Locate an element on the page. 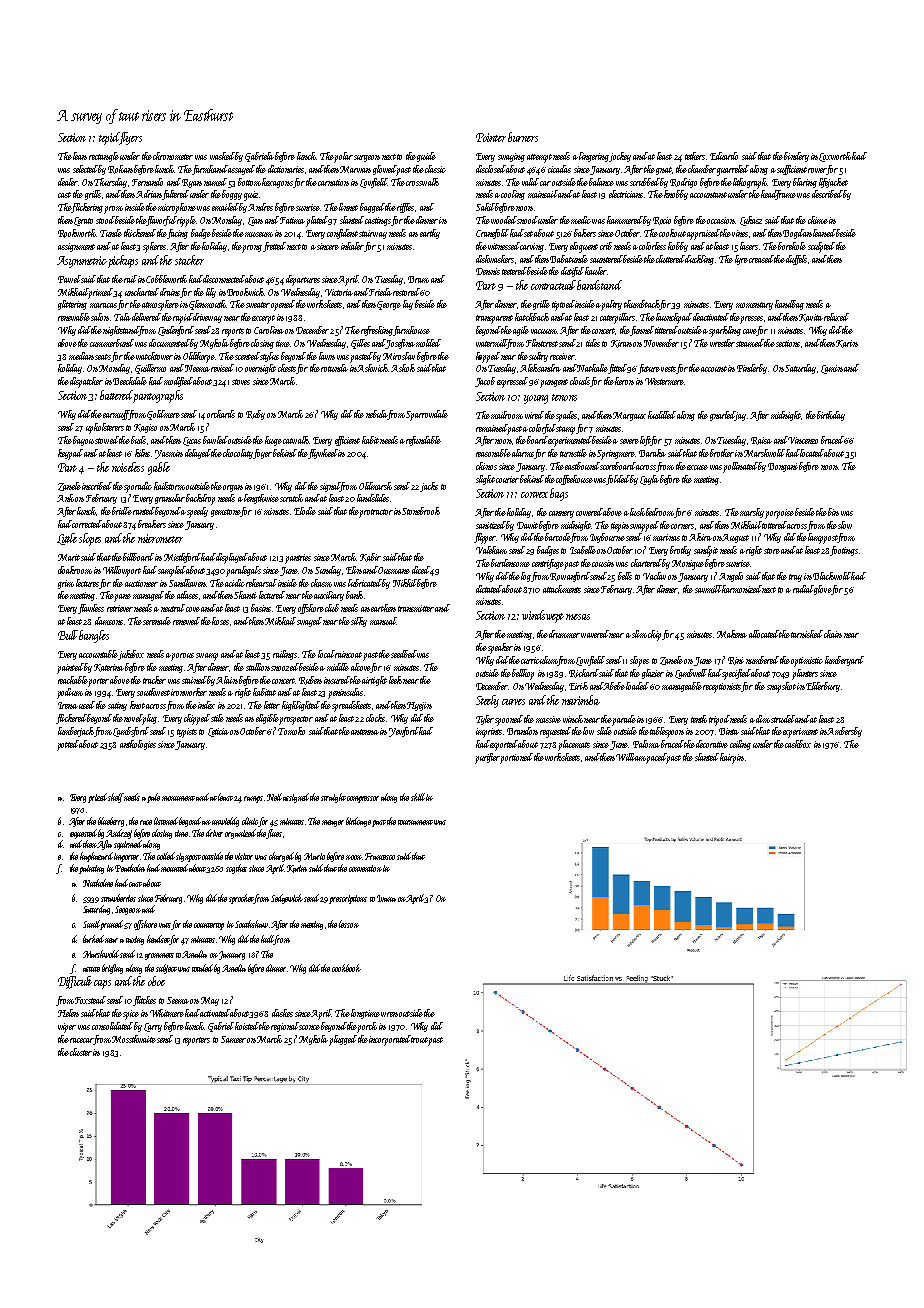 The height and width of the image is (1308, 924). oboe is located at coordinates (156, 981).
